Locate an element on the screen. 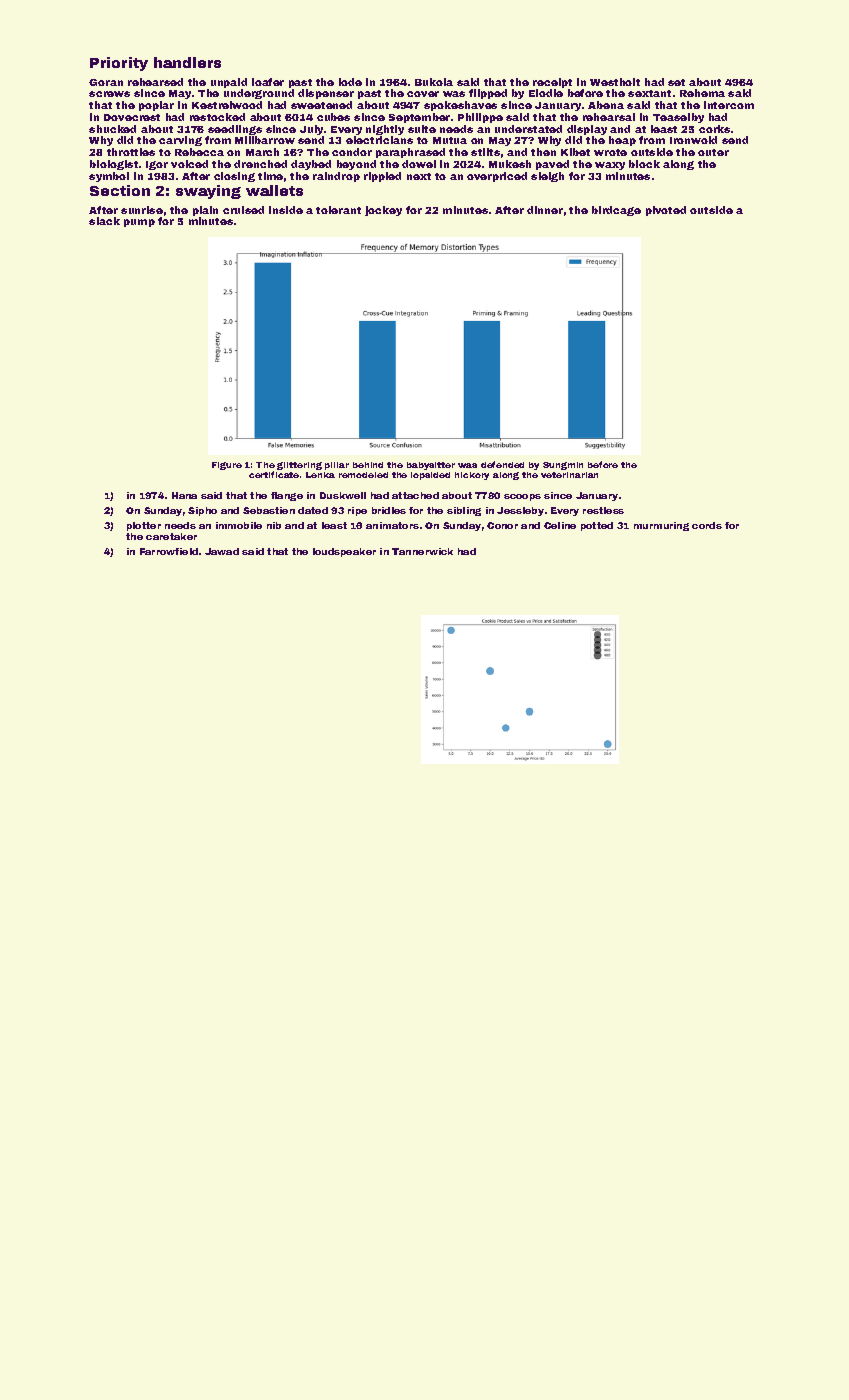 This screenshot has width=849, height=1400. murmuring is located at coordinates (661, 526).
